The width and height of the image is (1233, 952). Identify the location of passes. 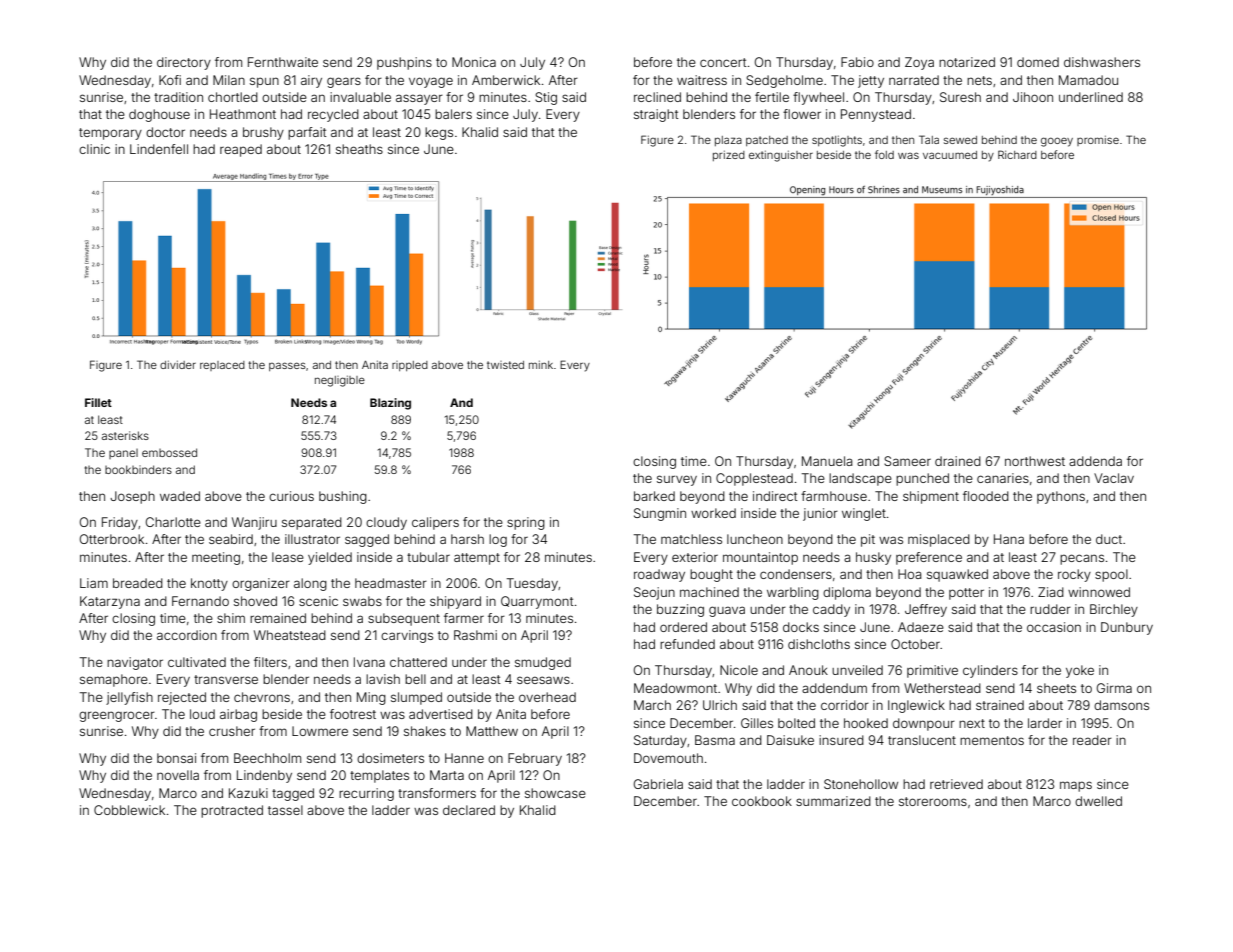
(287, 366).
